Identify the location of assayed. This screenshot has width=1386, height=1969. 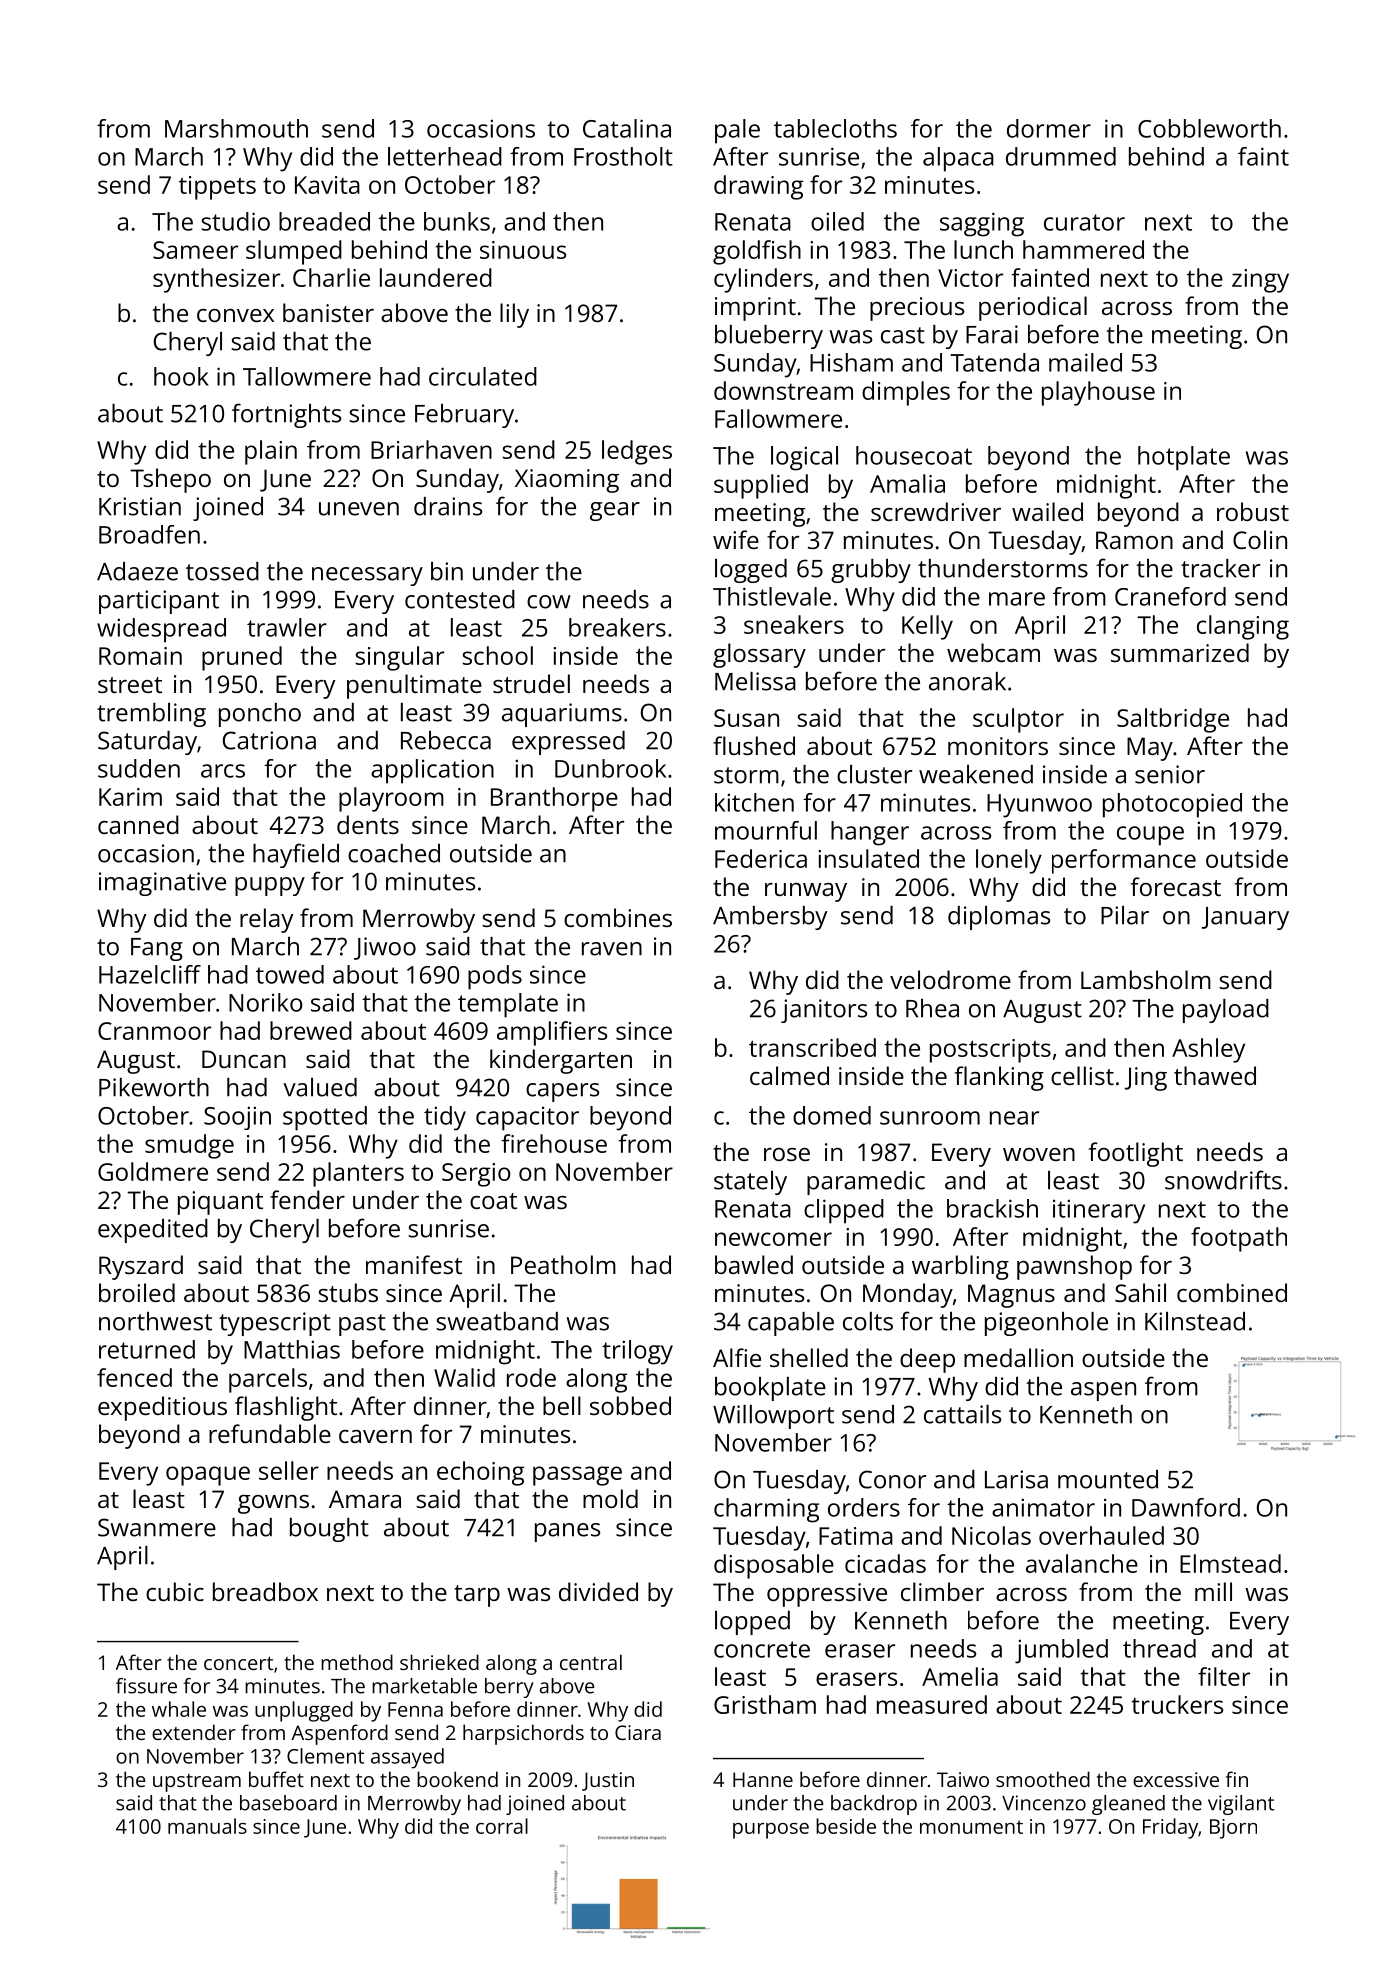
(407, 1758).
